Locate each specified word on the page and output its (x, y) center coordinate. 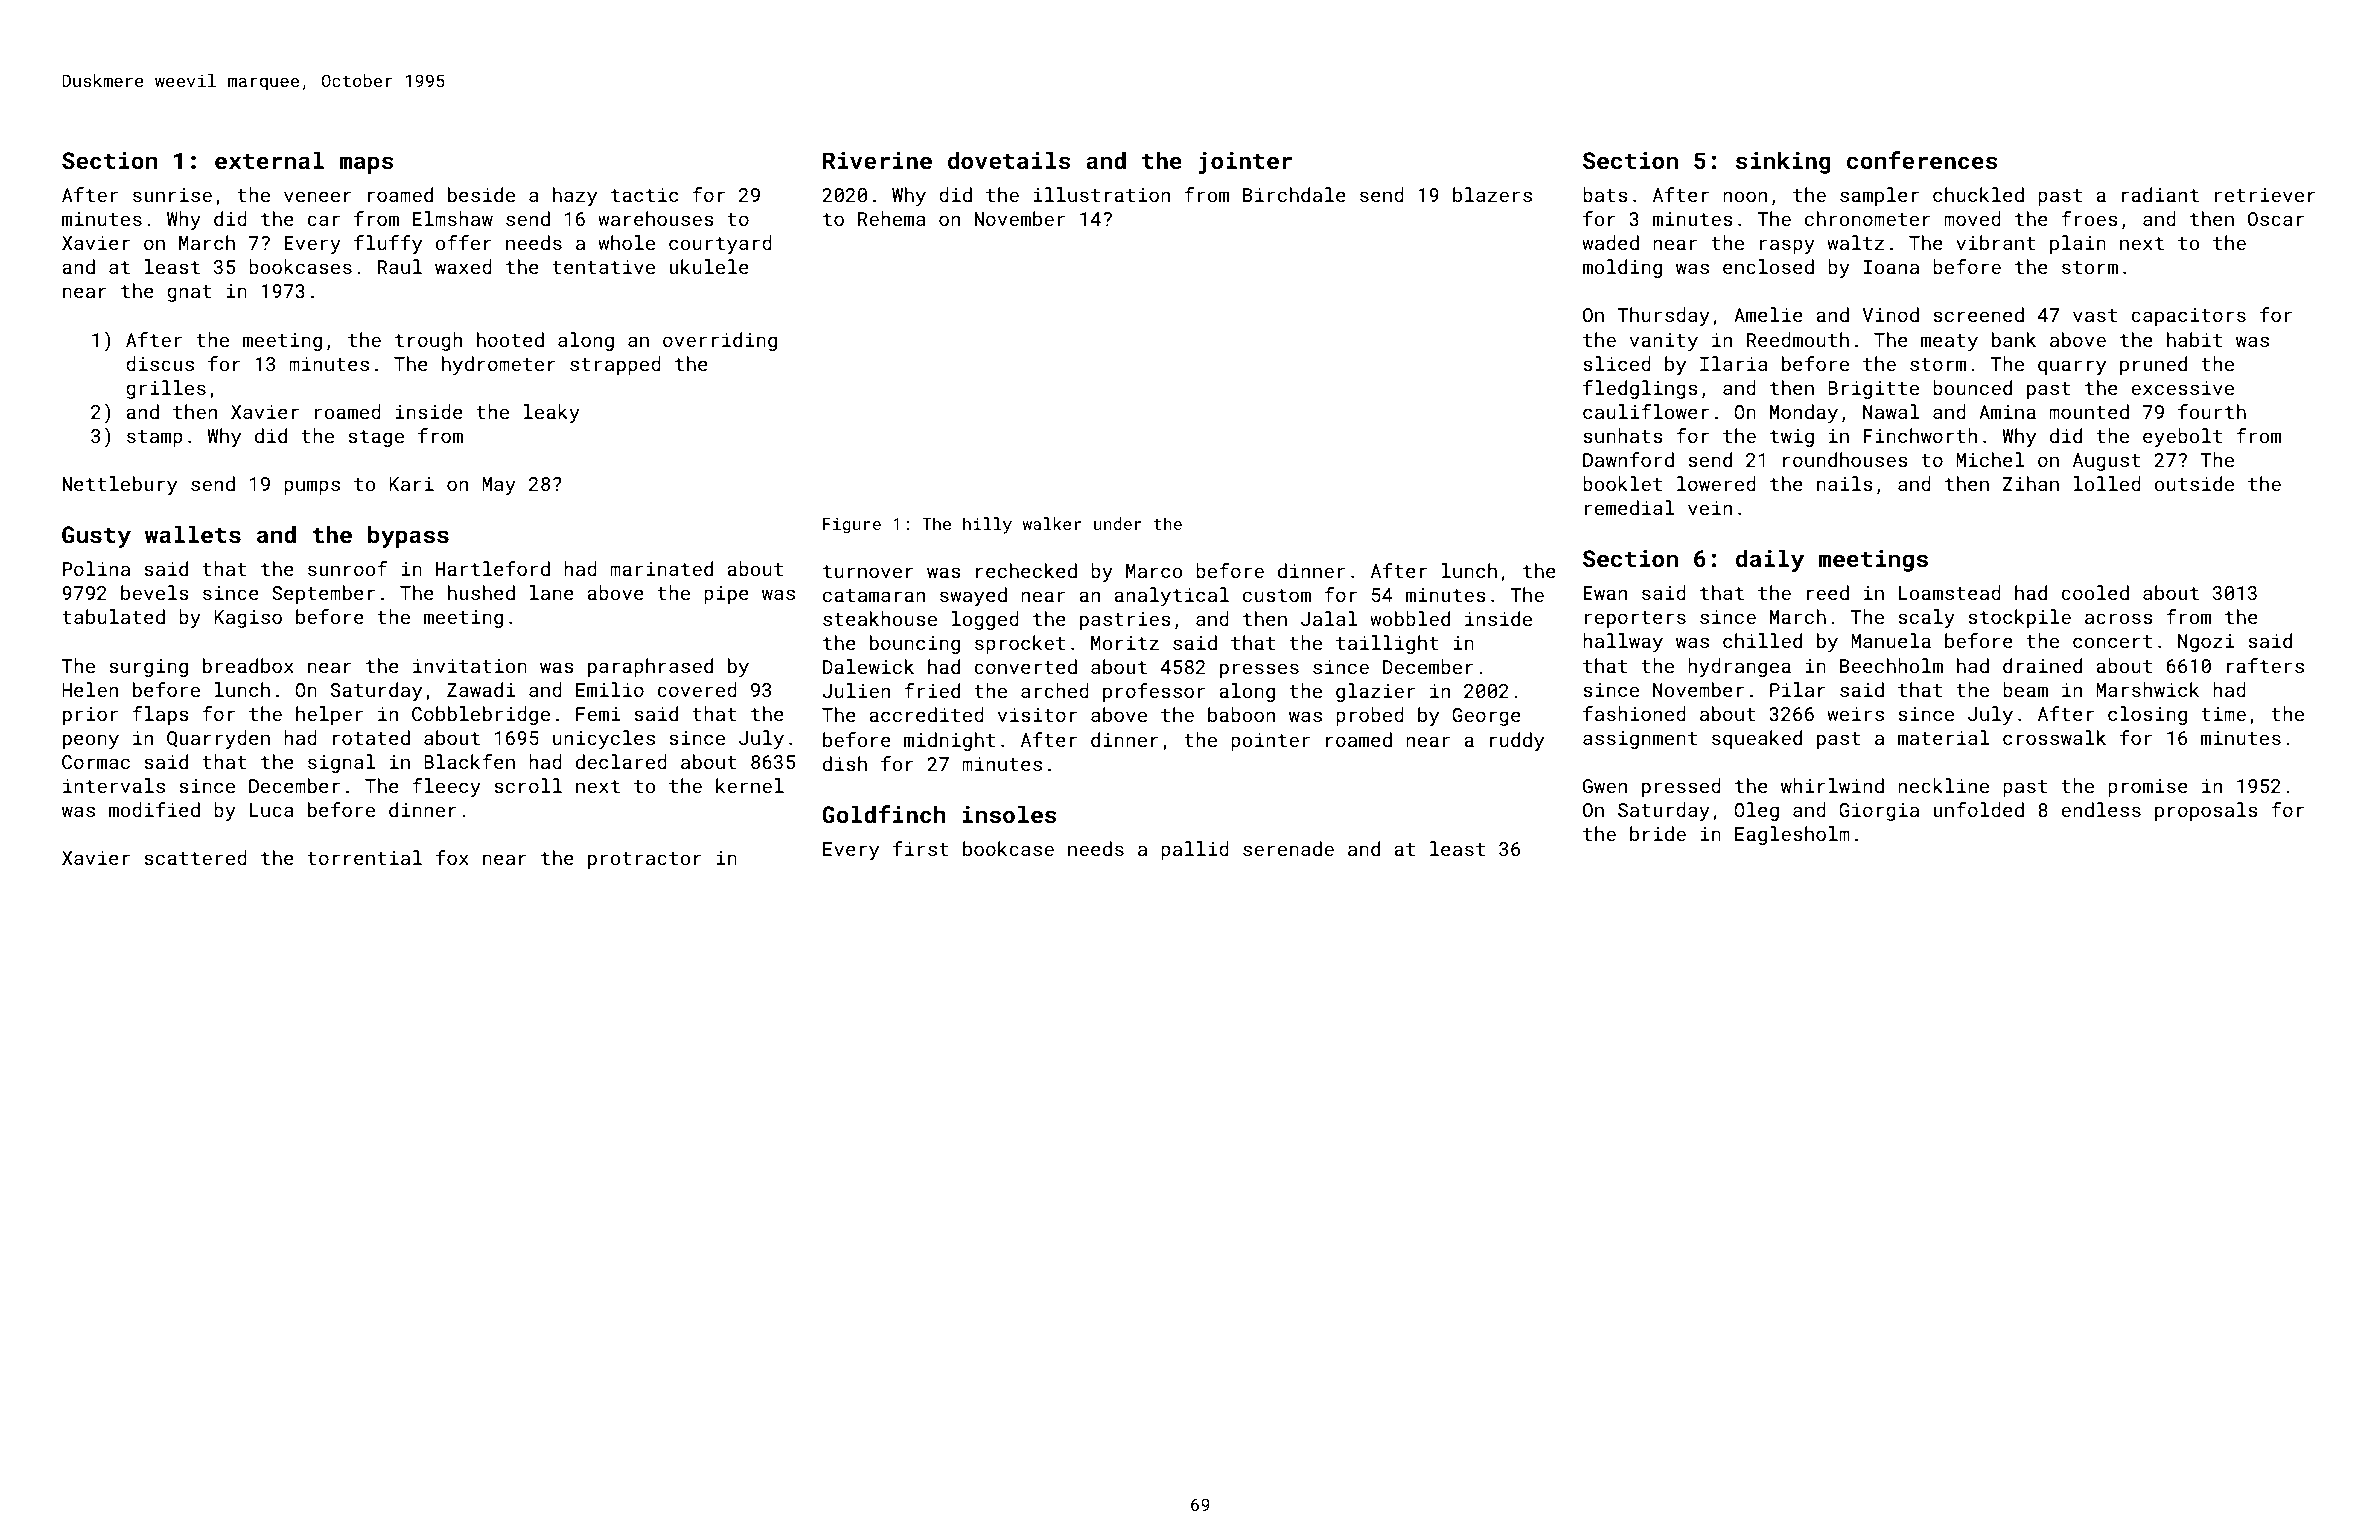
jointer (1246, 163)
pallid (1195, 850)
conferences (1922, 160)
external (269, 160)
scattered (195, 857)
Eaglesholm (1792, 835)
